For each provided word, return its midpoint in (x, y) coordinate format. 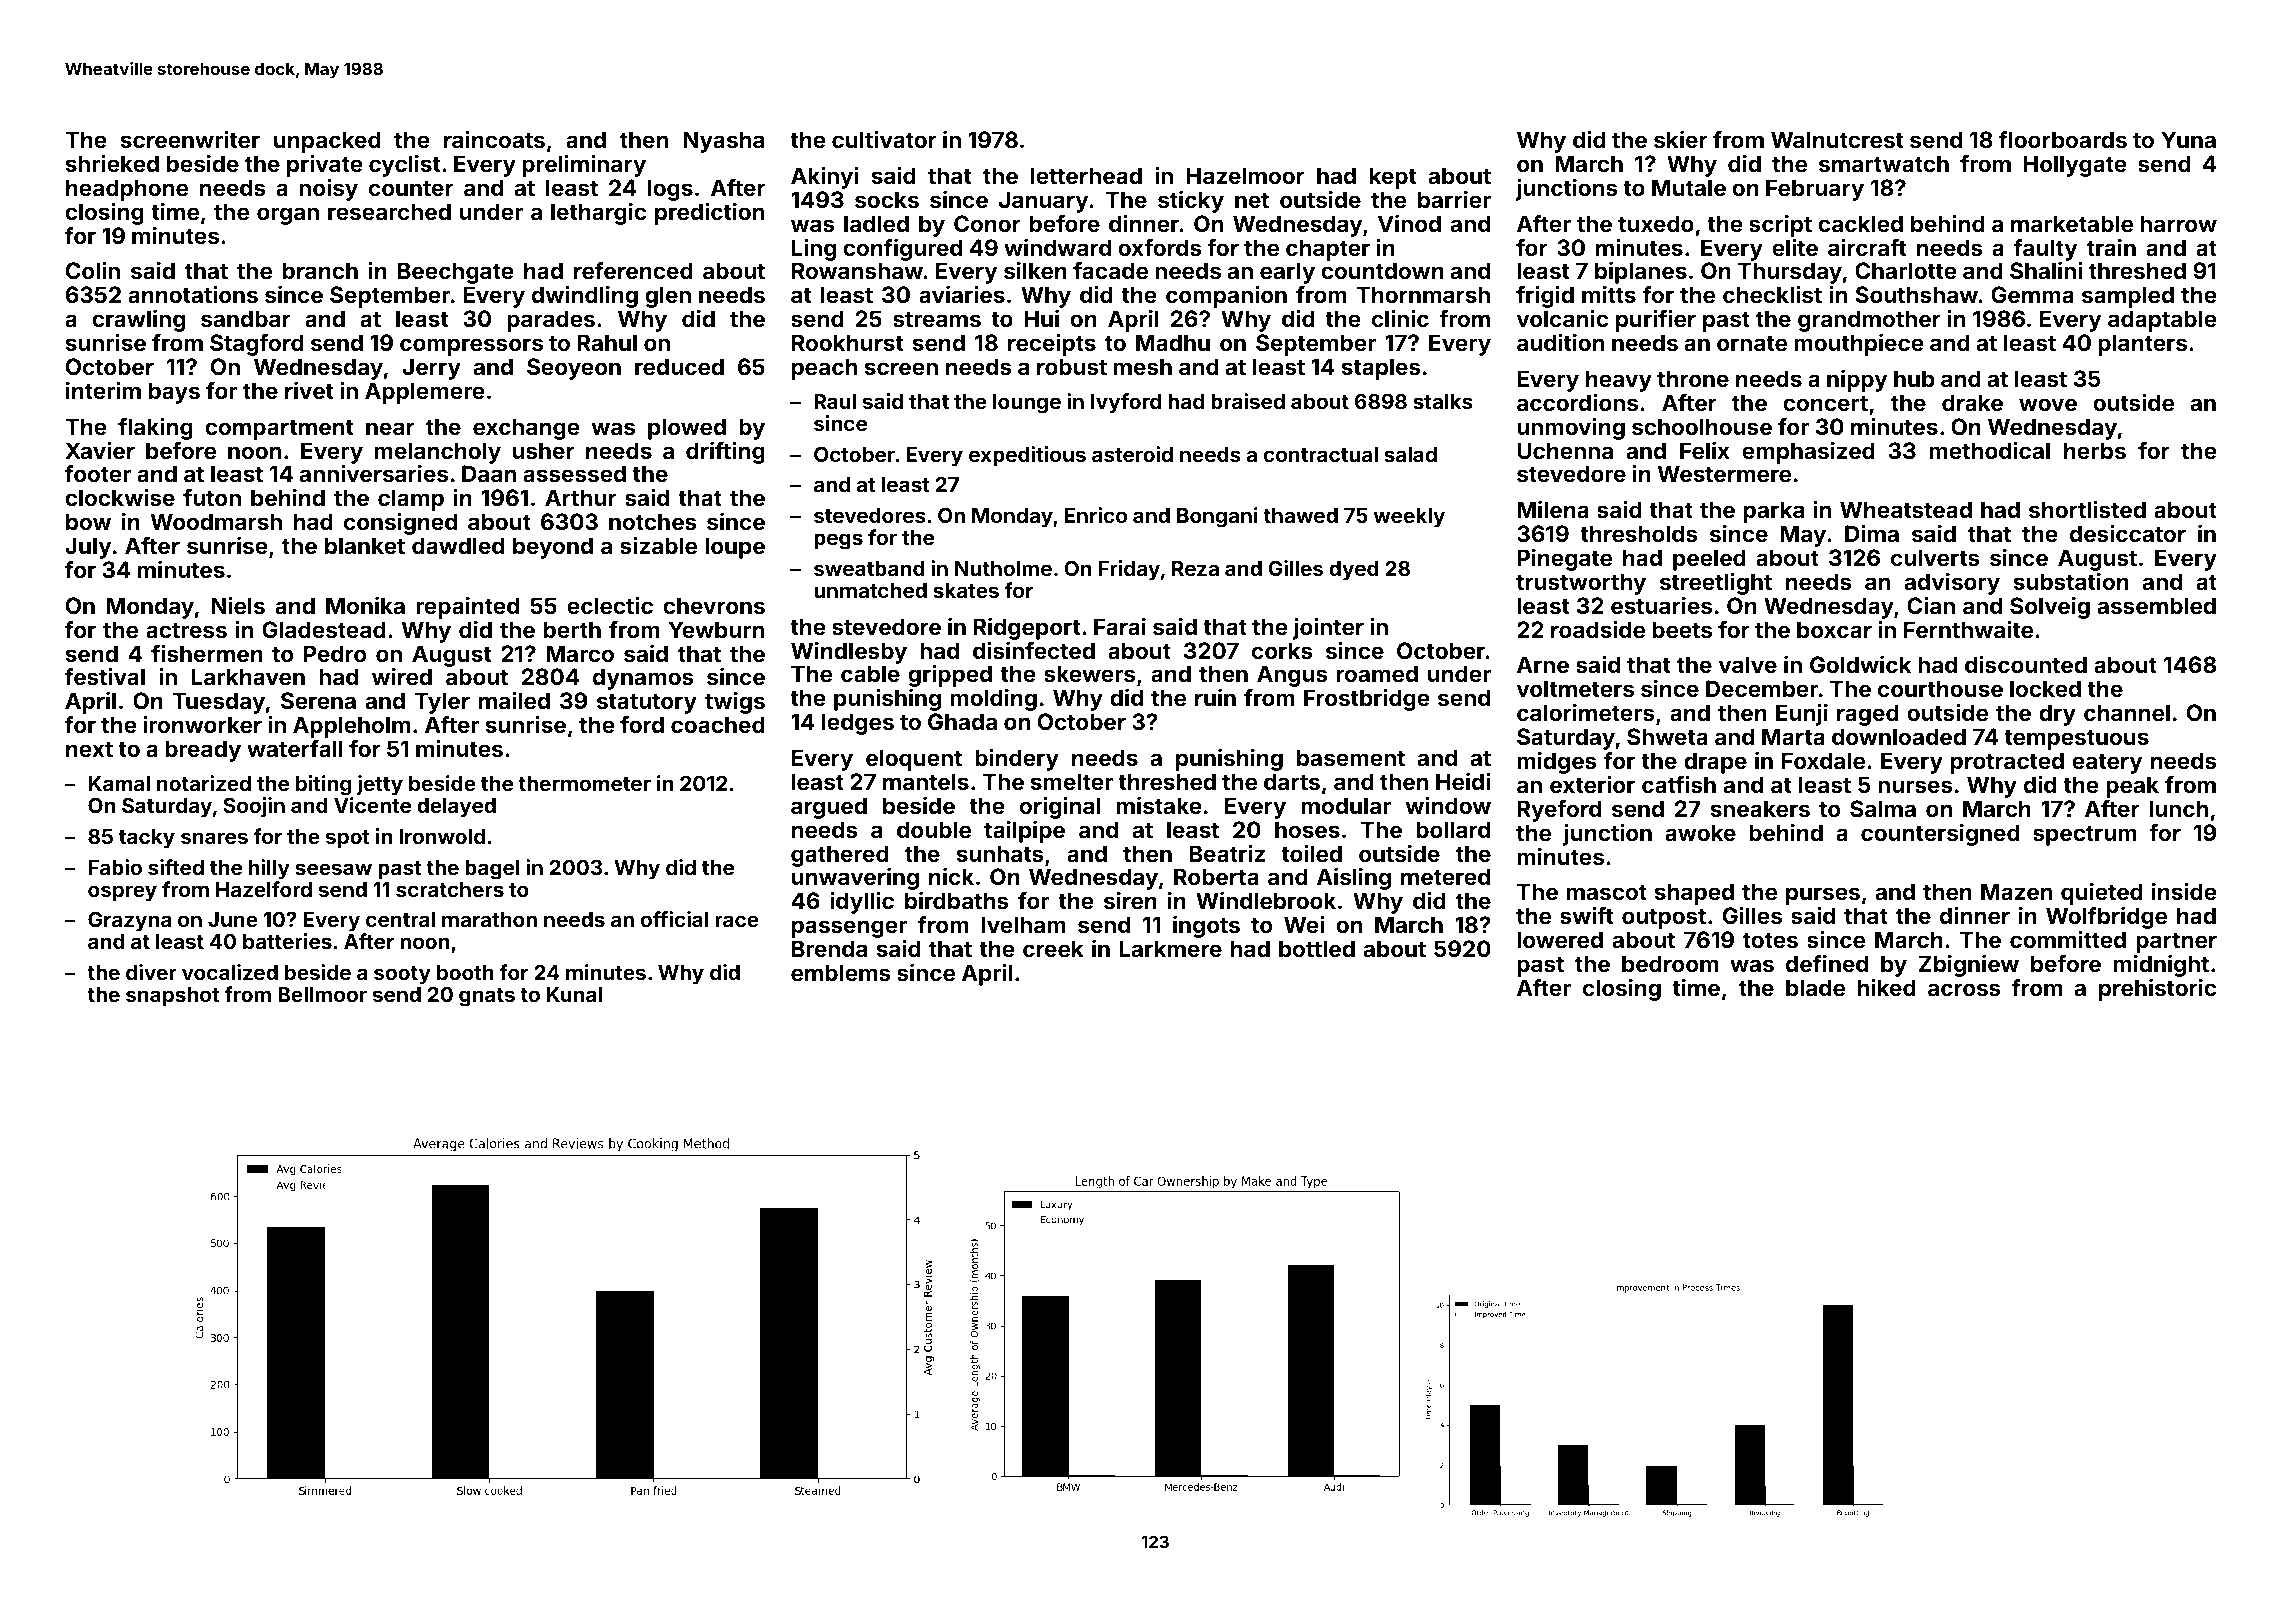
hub (1914, 378)
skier (1681, 139)
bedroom (1670, 963)
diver (151, 972)
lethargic (598, 214)
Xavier (100, 450)
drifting (725, 452)
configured (902, 250)
